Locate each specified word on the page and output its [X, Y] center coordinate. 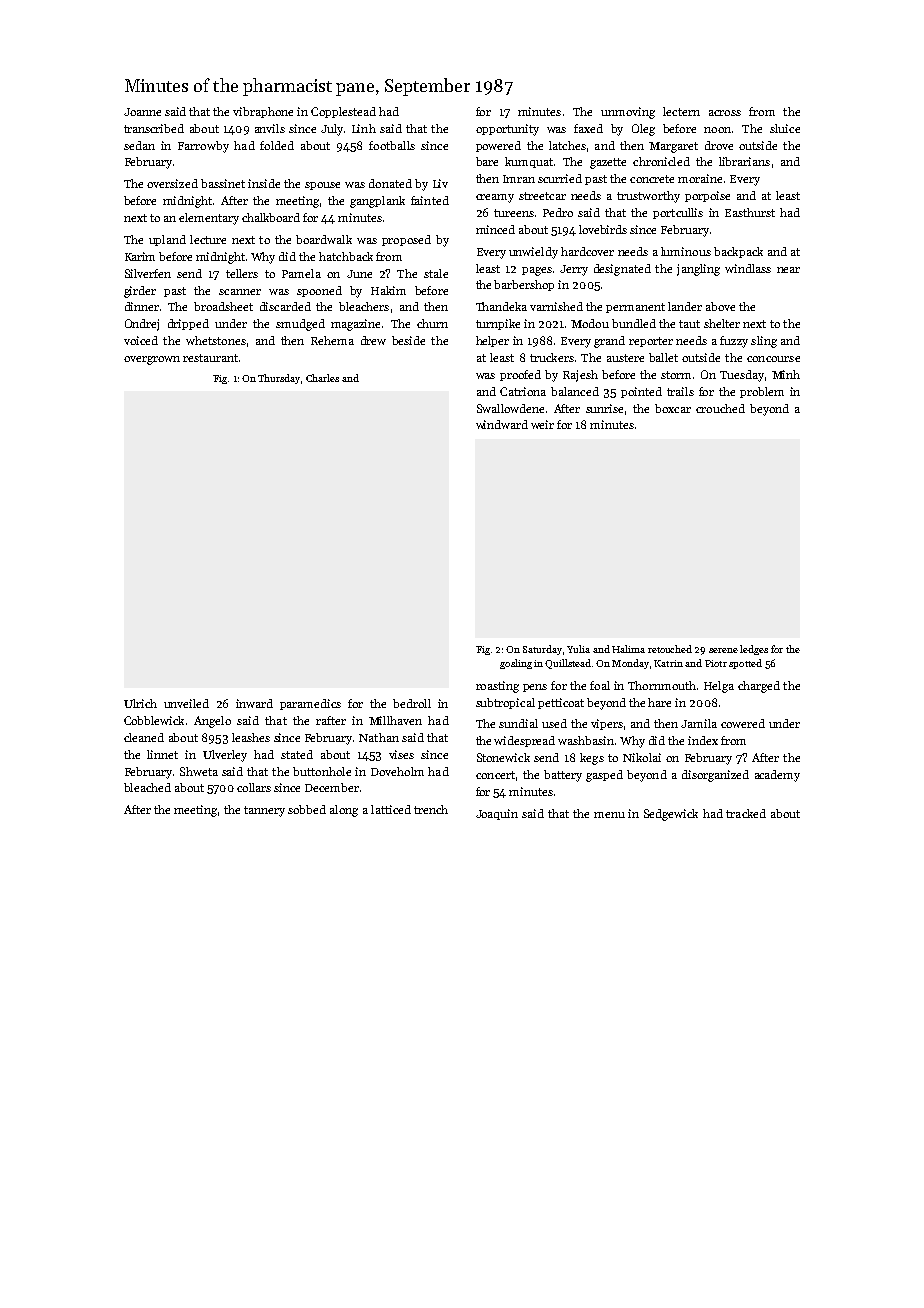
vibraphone [263, 112]
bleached [147, 787]
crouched [720, 408]
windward [502, 424]
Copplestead [343, 112]
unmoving [628, 113]
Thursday [279, 379]
